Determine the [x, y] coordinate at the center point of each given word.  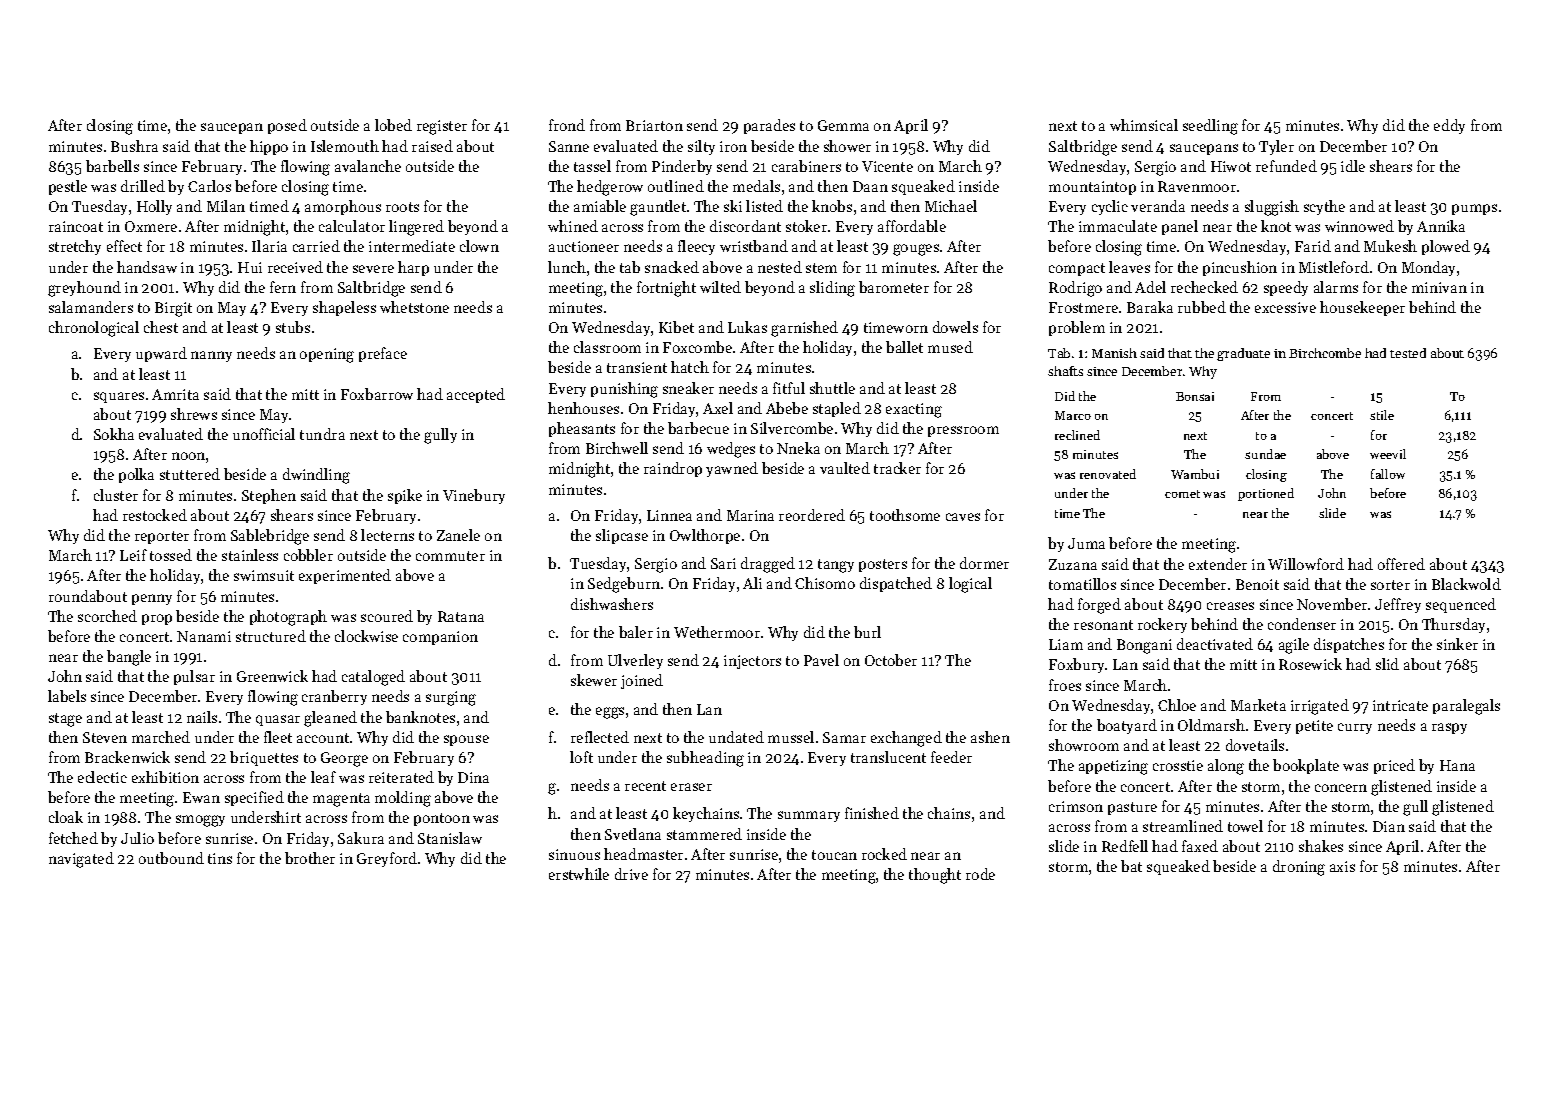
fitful [789, 388]
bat [1131, 866]
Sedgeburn [624, 585]
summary [809, 816]
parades [769, 126]
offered [1401, 564]
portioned [1266, 494]
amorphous [343, 207]
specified [254, 798]
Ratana [461, 616]
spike [405, 496]
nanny [211, 356]
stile [1382, 415]
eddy [1449, 126]
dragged [768, 565]
